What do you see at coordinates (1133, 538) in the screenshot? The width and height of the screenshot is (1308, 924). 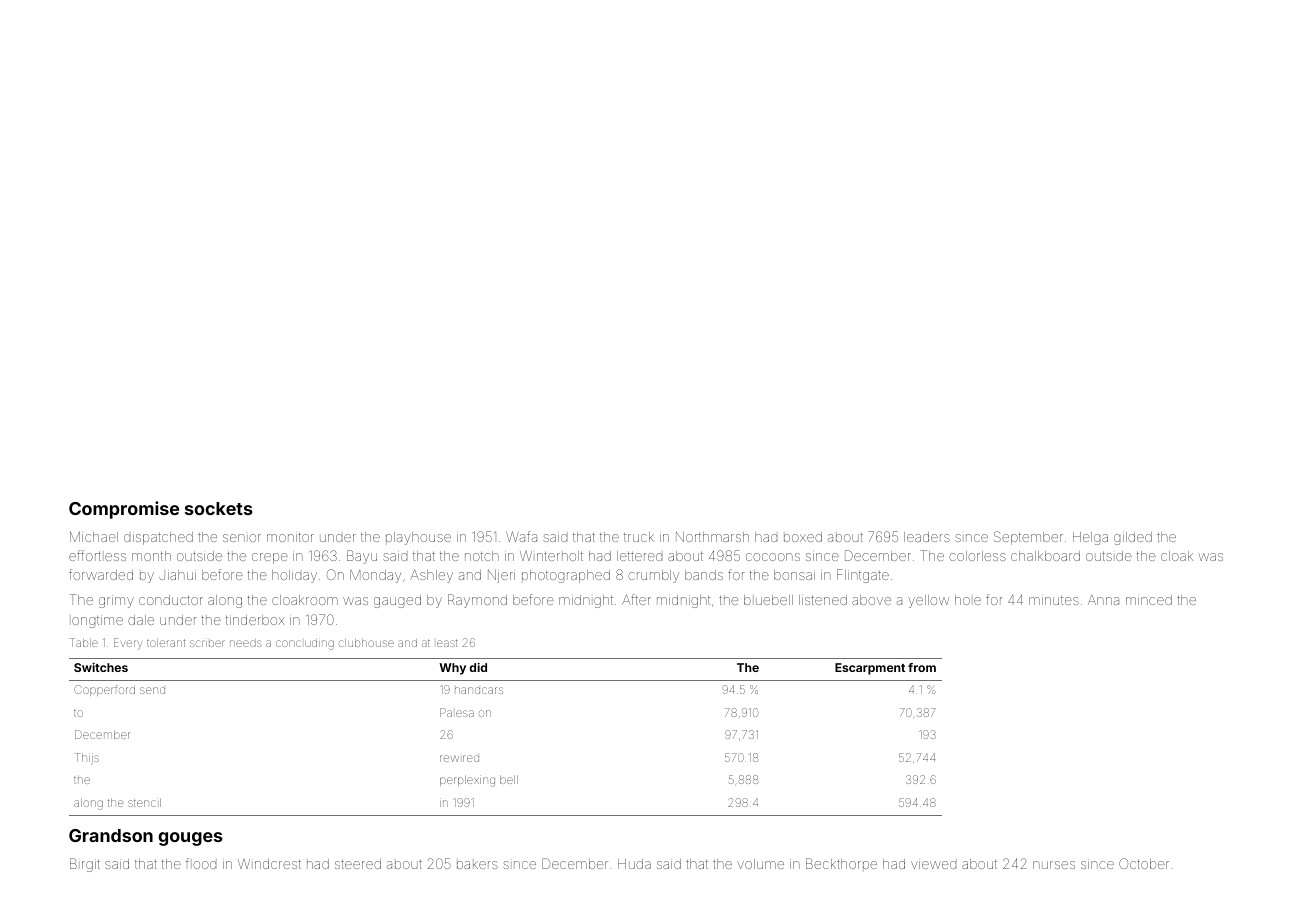 I see `gilded` at bounding box center [1133, 538].
